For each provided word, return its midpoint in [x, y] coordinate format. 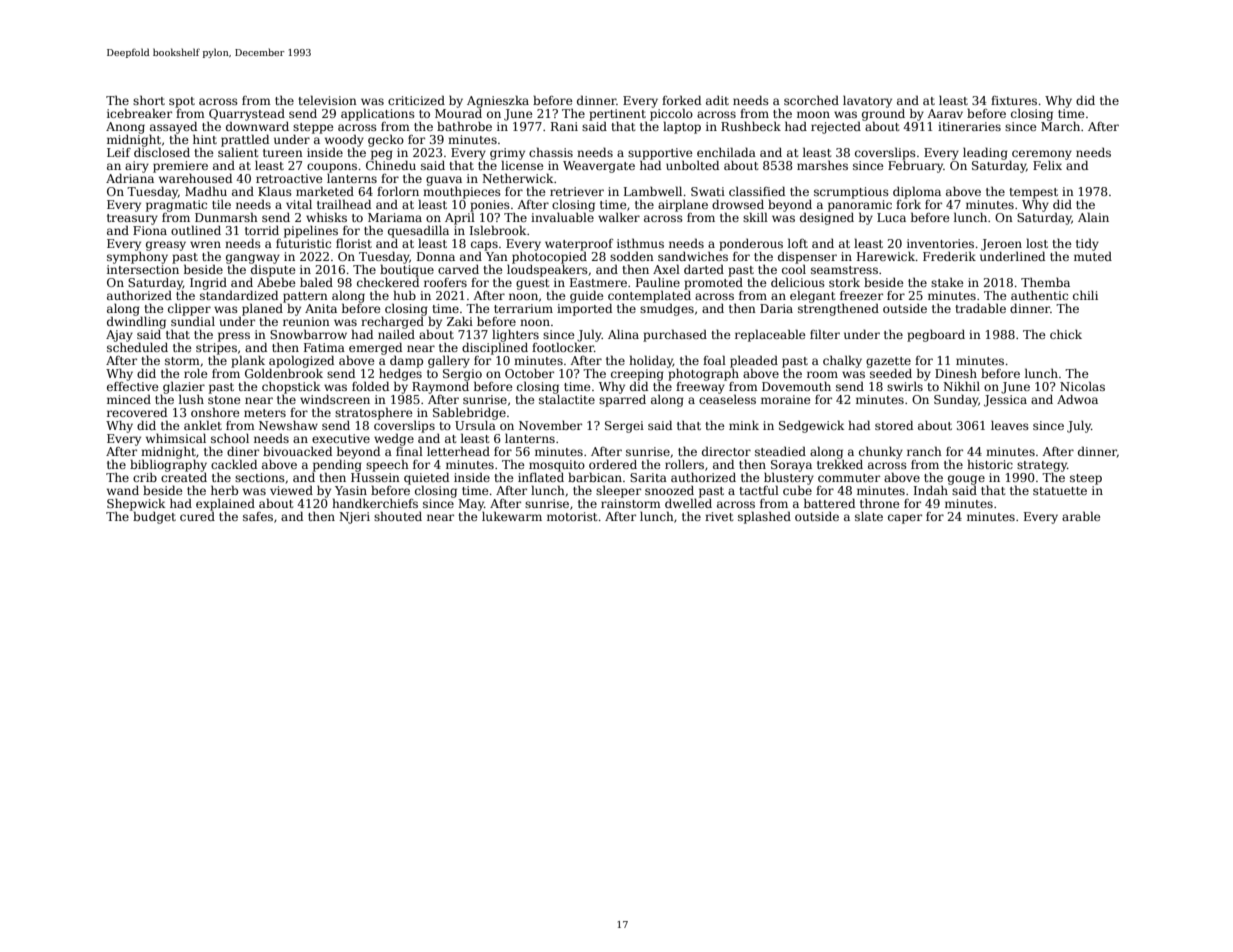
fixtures [1014, 100]
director [726, 451]
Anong [125, 128]
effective [133, 386]
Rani [564, 126]
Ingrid [208, 283]
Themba [1045, 282]
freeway [700, 388]
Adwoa [1077, 399]
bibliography [168, 466]
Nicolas [1082, 386]
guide [587, 296]
